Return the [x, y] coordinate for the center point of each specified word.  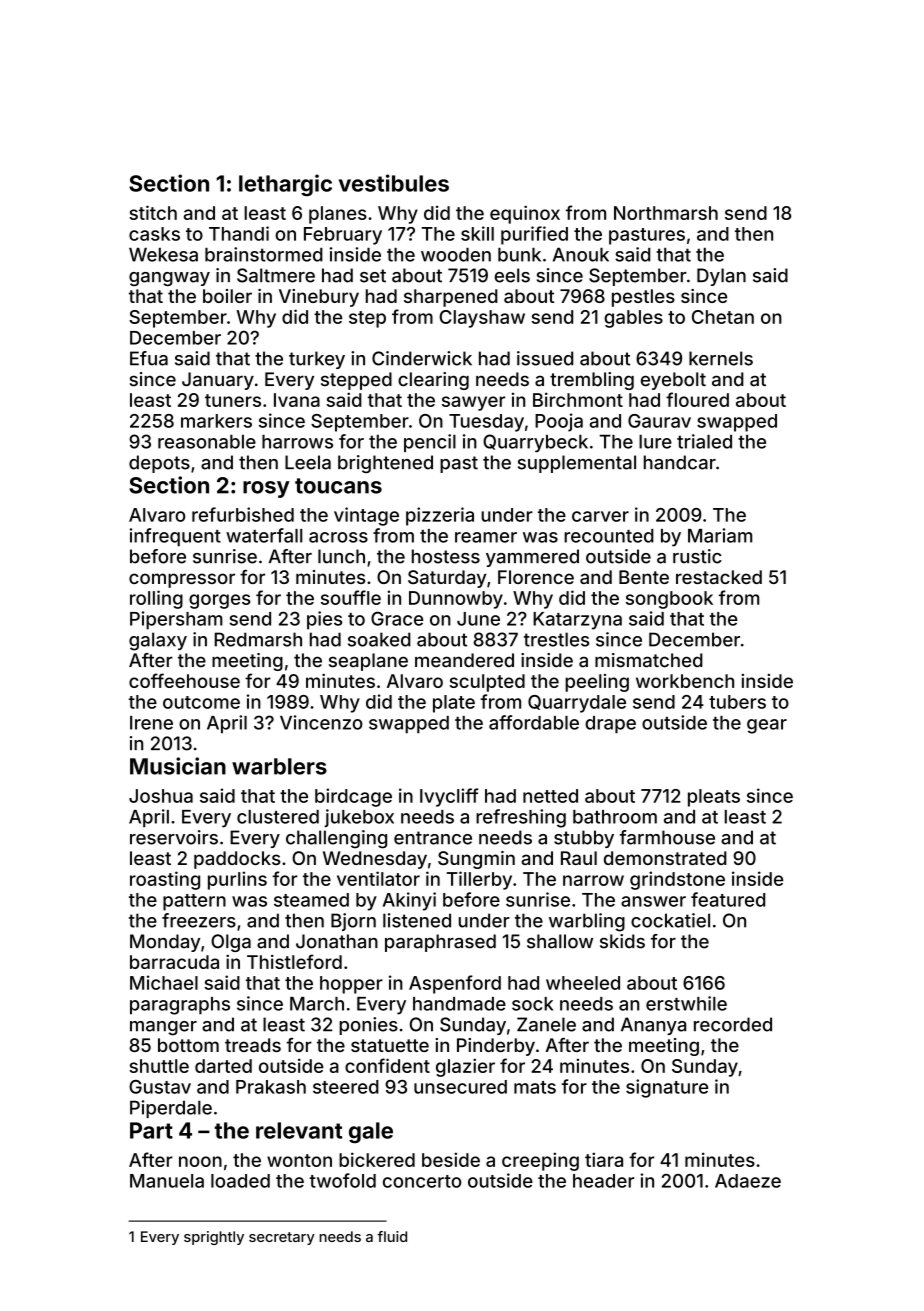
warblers [279, 766]
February [343, 236]
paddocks [237, 860]
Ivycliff [449, 797]
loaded [240, 1181]
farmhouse [667, 837]
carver [600, 516]
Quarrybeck [535, 443]
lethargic [285, 185]
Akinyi [409, 901]
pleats [714, 798]
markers [216, 421]
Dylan [721, 277]
